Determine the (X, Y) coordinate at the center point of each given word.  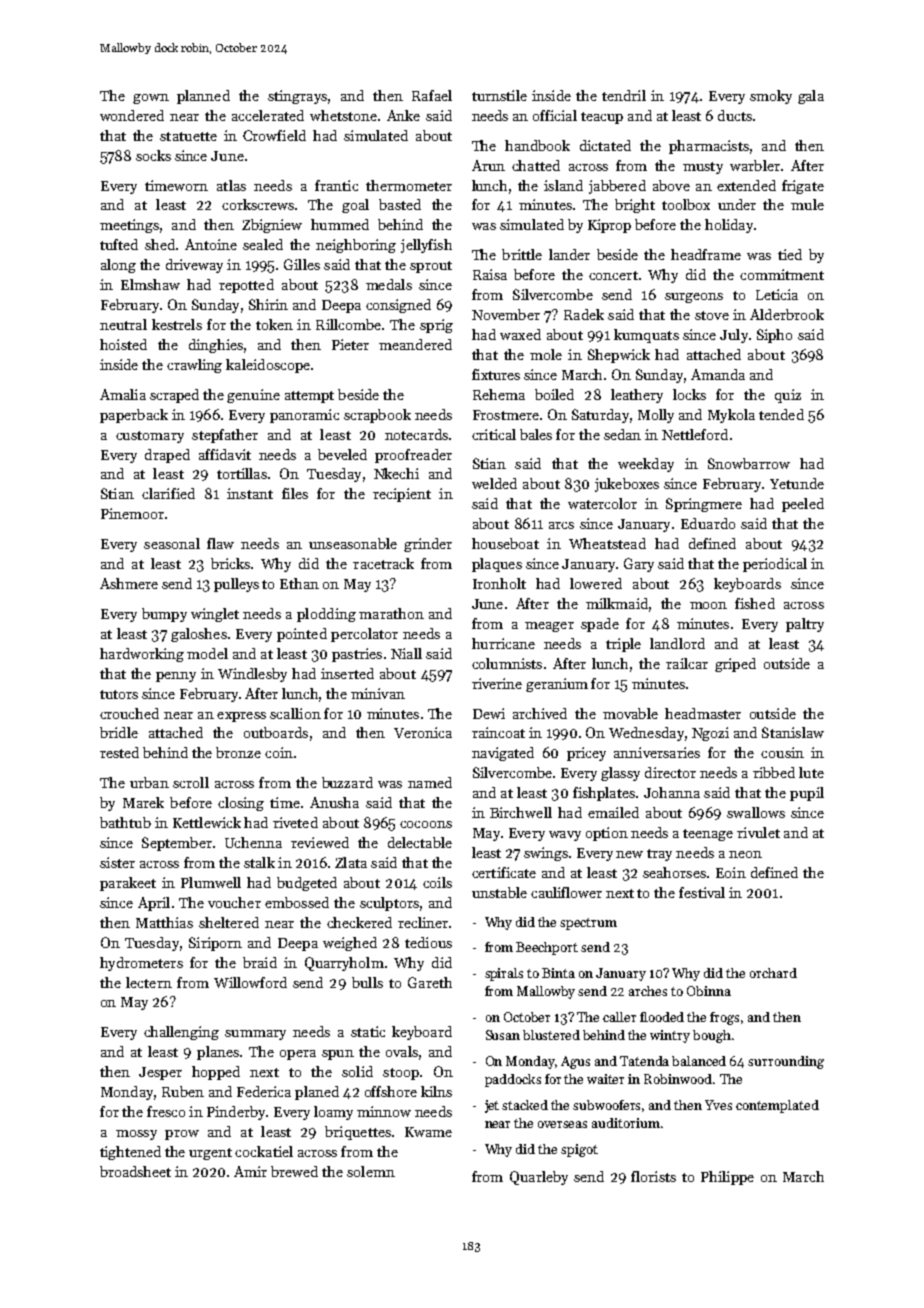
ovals (402, 1051)
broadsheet (135, 1171)
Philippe (727, 1178)
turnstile (499, 95)
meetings (129, 226)
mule (807, 204)
